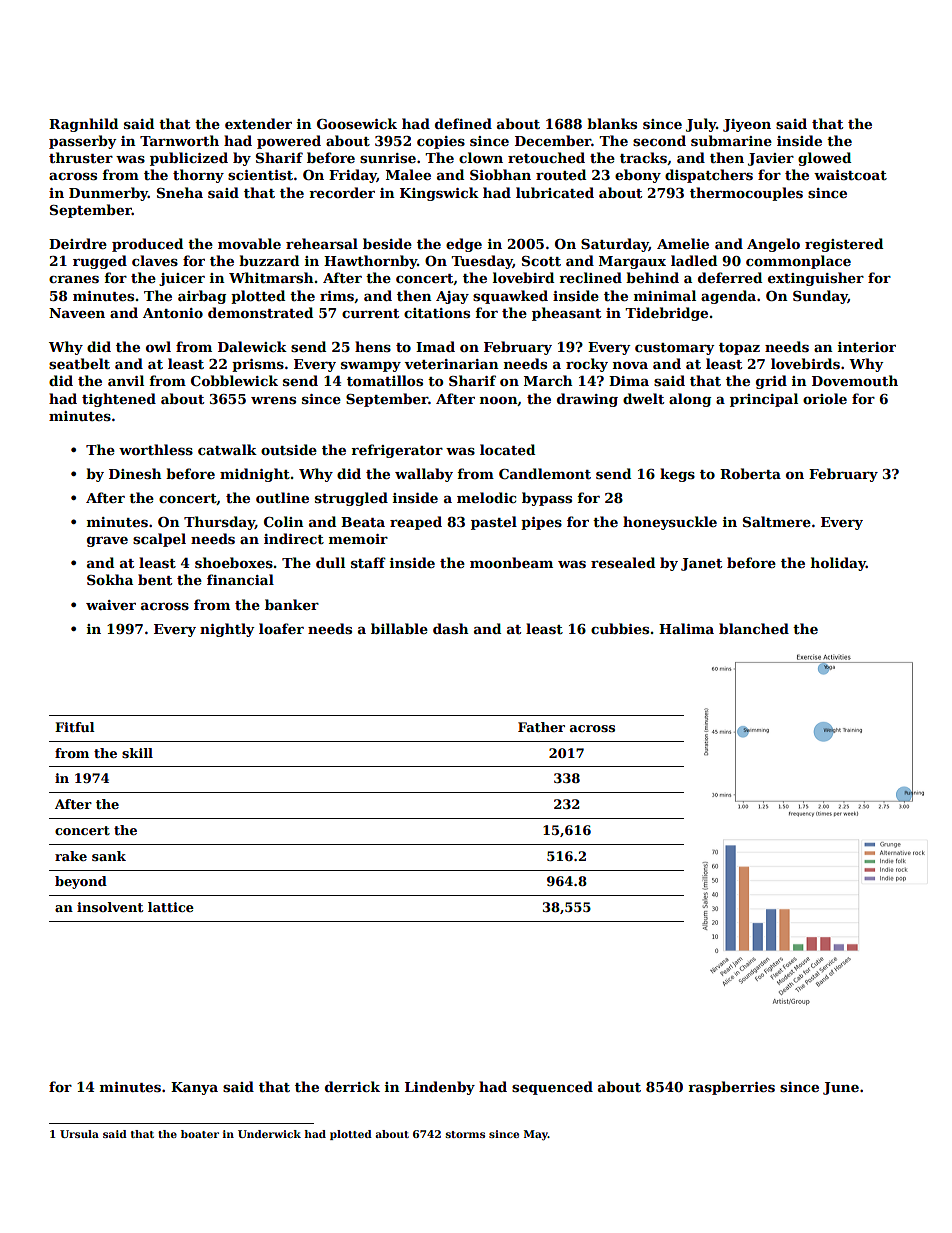 The width and height of the page is (952, 1233). I want to click on Dunmerby, so click(108, 194).
